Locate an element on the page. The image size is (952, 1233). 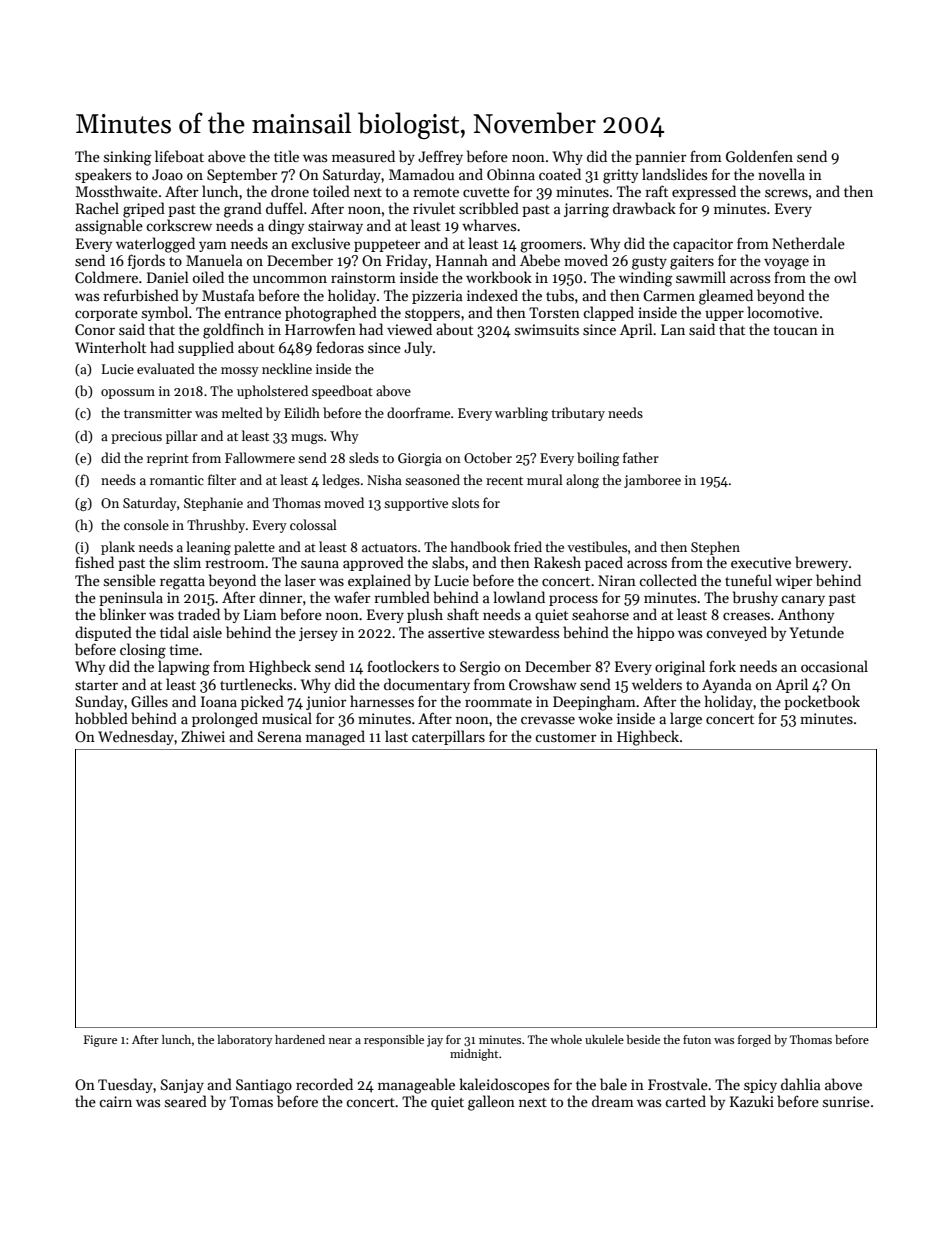
midnight is located at coordinates (474, 1055).
